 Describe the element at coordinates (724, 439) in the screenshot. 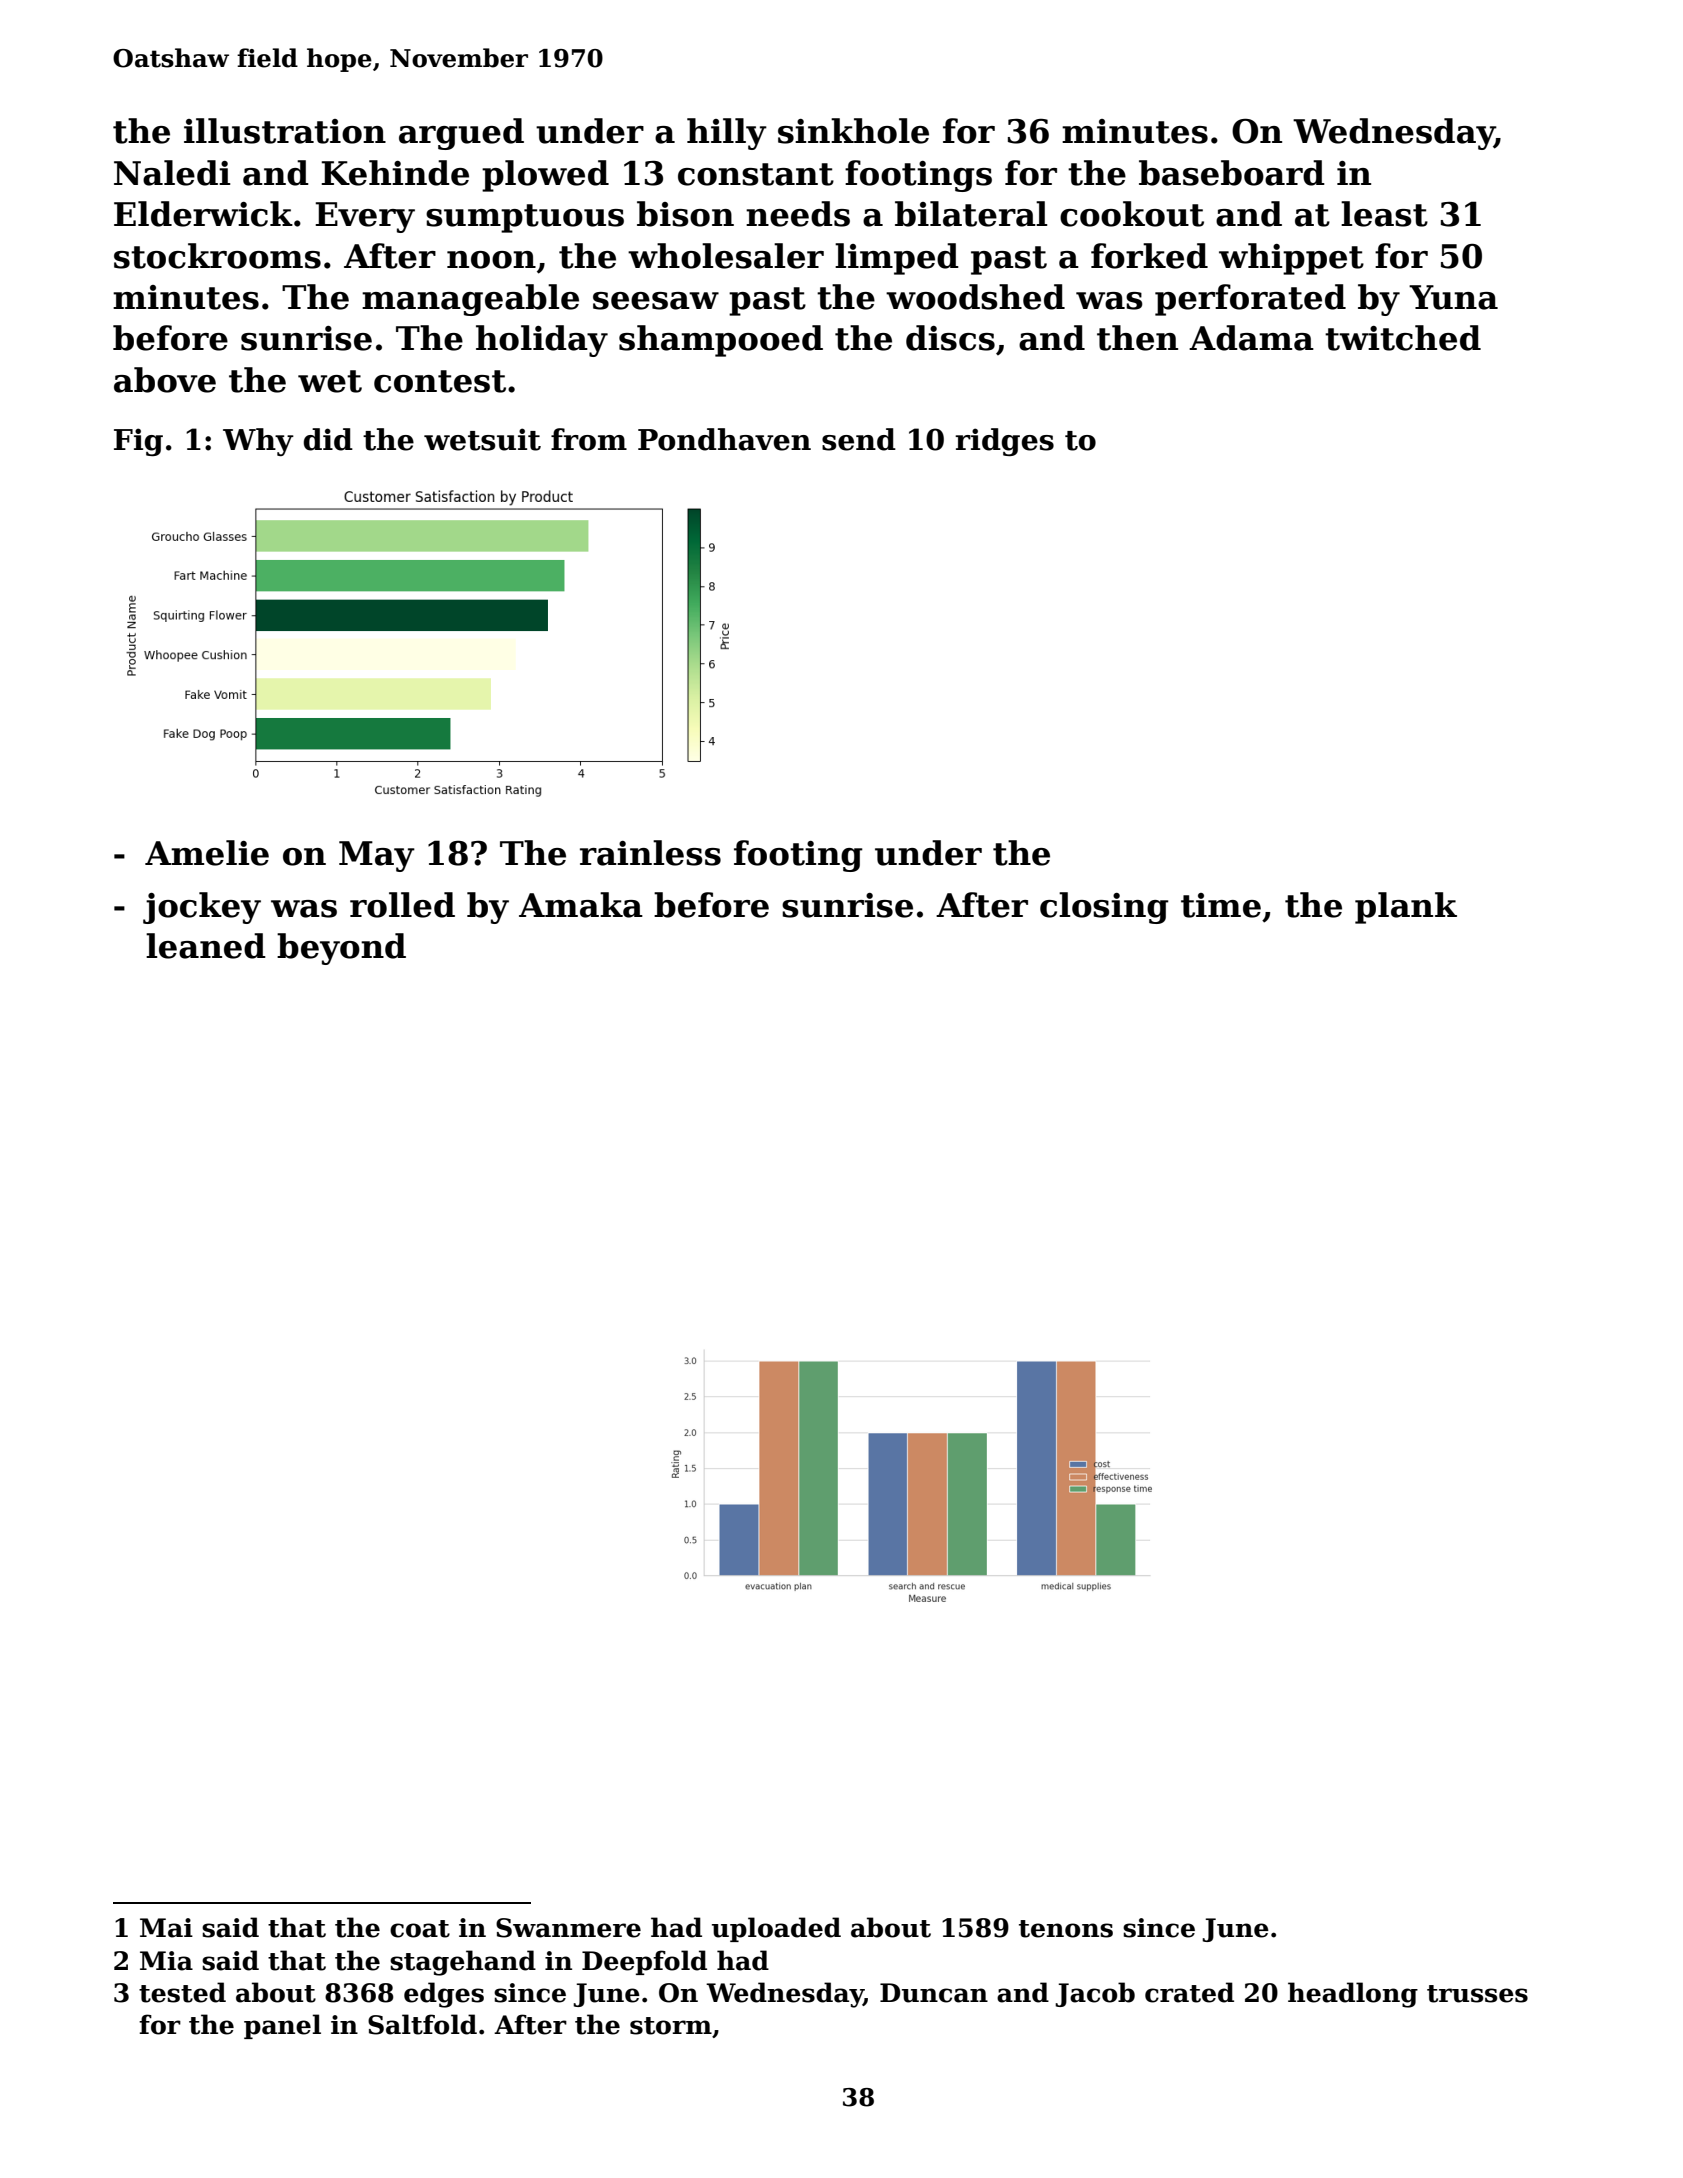

I see `Pondhaven` at that location.
